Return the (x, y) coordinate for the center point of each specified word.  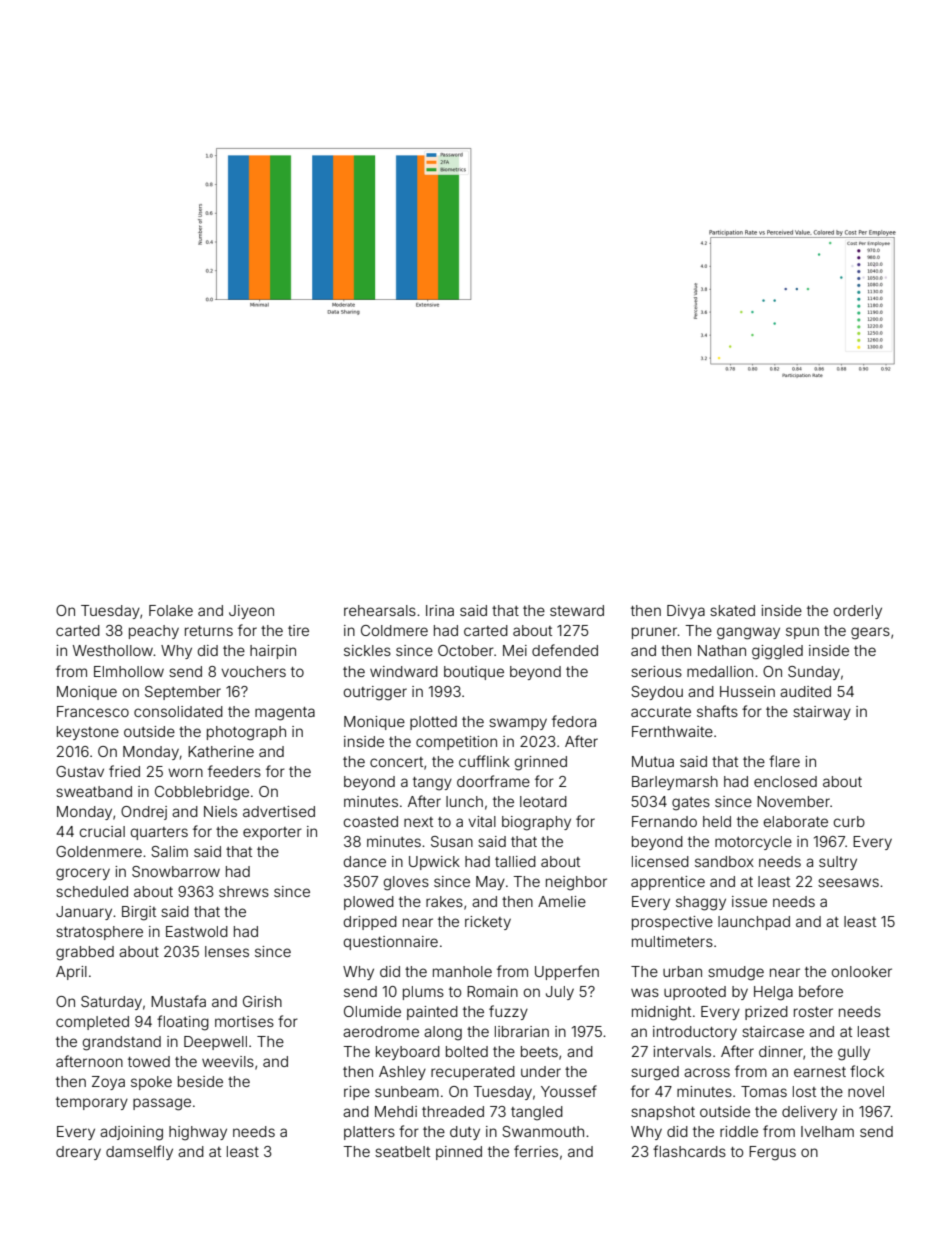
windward (404, 671)
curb (849, 821)
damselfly (139, 1152)
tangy (432, 784)
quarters (159, 833)
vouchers (253, 671)
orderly (858, 612)
